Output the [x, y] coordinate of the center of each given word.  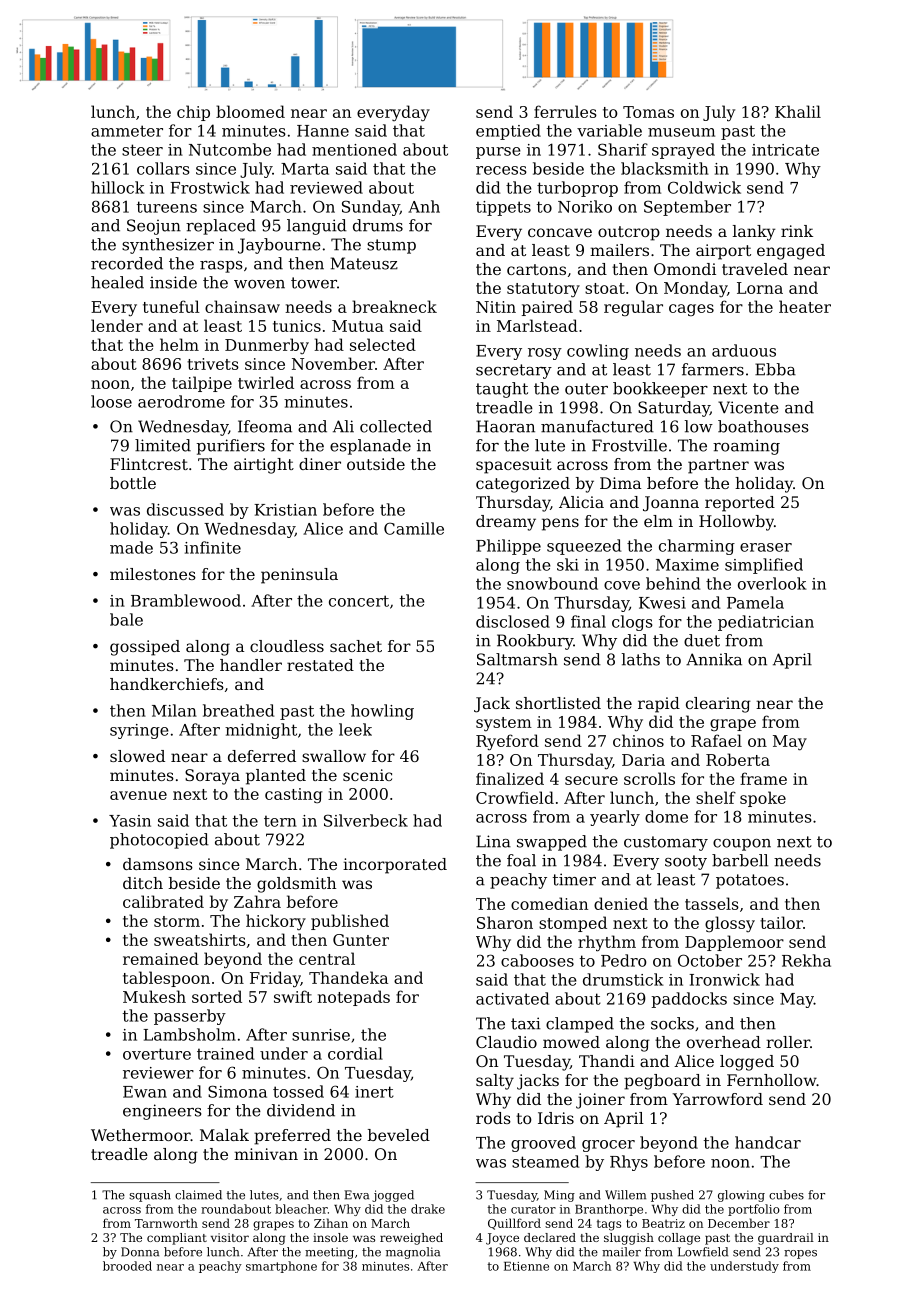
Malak [224, 1135]
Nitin [496, 307]
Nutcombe [230, 149]
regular [633, 308]
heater [805, 306]
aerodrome [181, 401]
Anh [424, 206]
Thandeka [348, 977]
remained [161, 958]
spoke [763, 799]
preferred [292, 1137]
